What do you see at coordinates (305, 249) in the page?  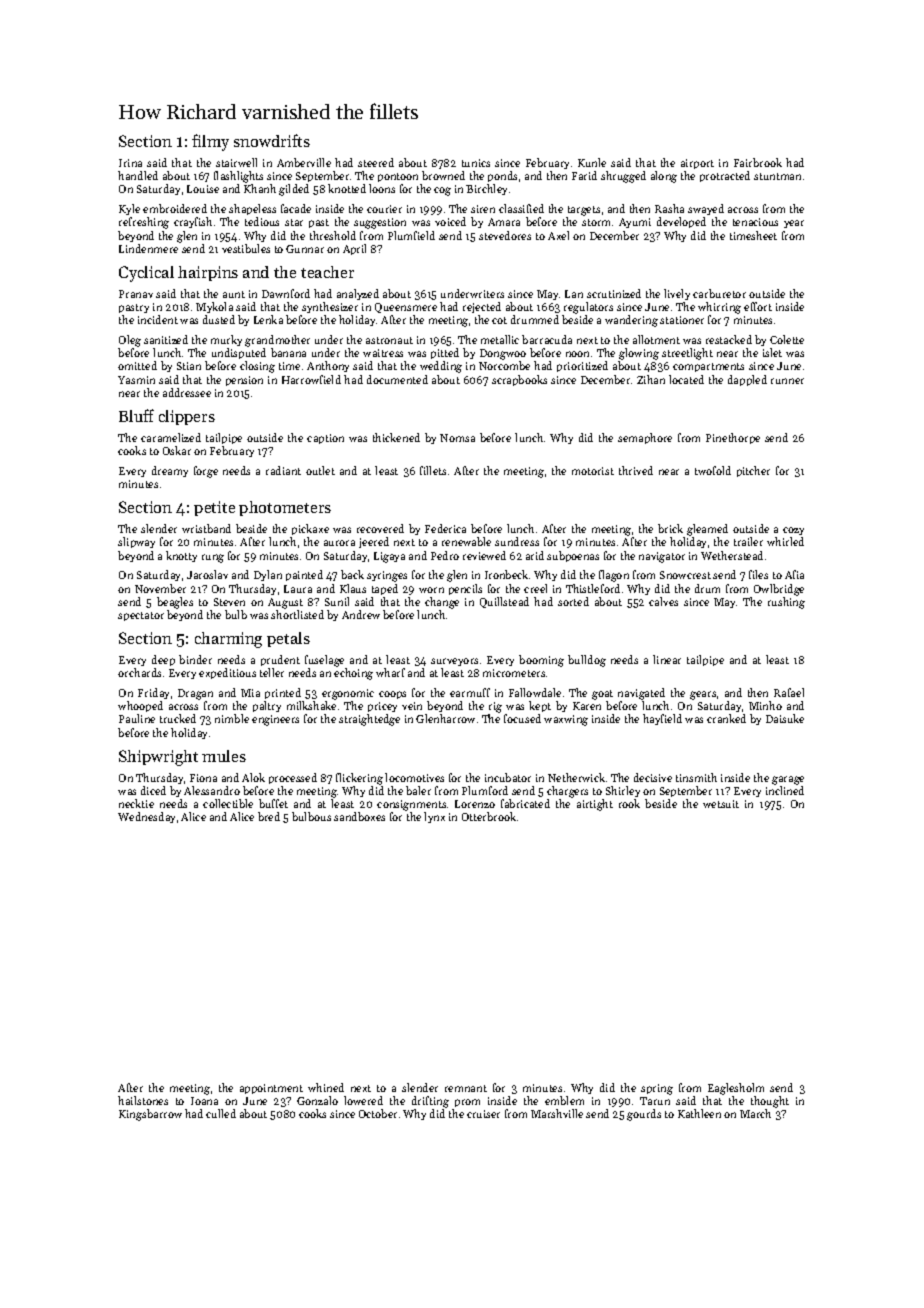 I see `Gunnar` at bounding box center [305, 249].
